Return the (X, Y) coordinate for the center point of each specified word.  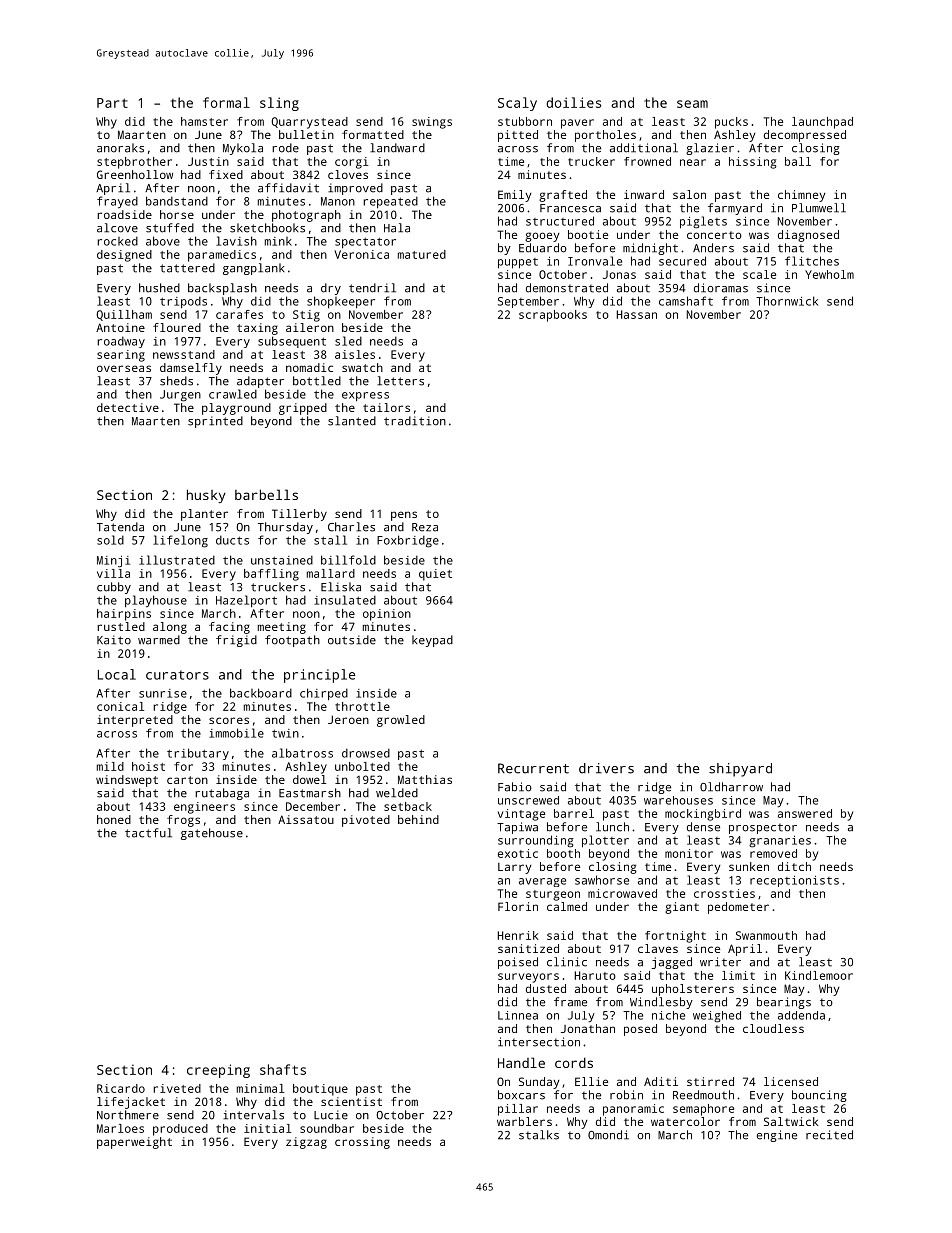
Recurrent (533, 768)
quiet (435, 575)
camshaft (686, 301)
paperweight (134, 1143)
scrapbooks (553, 316)
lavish (236, 241)
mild (110, 766)
